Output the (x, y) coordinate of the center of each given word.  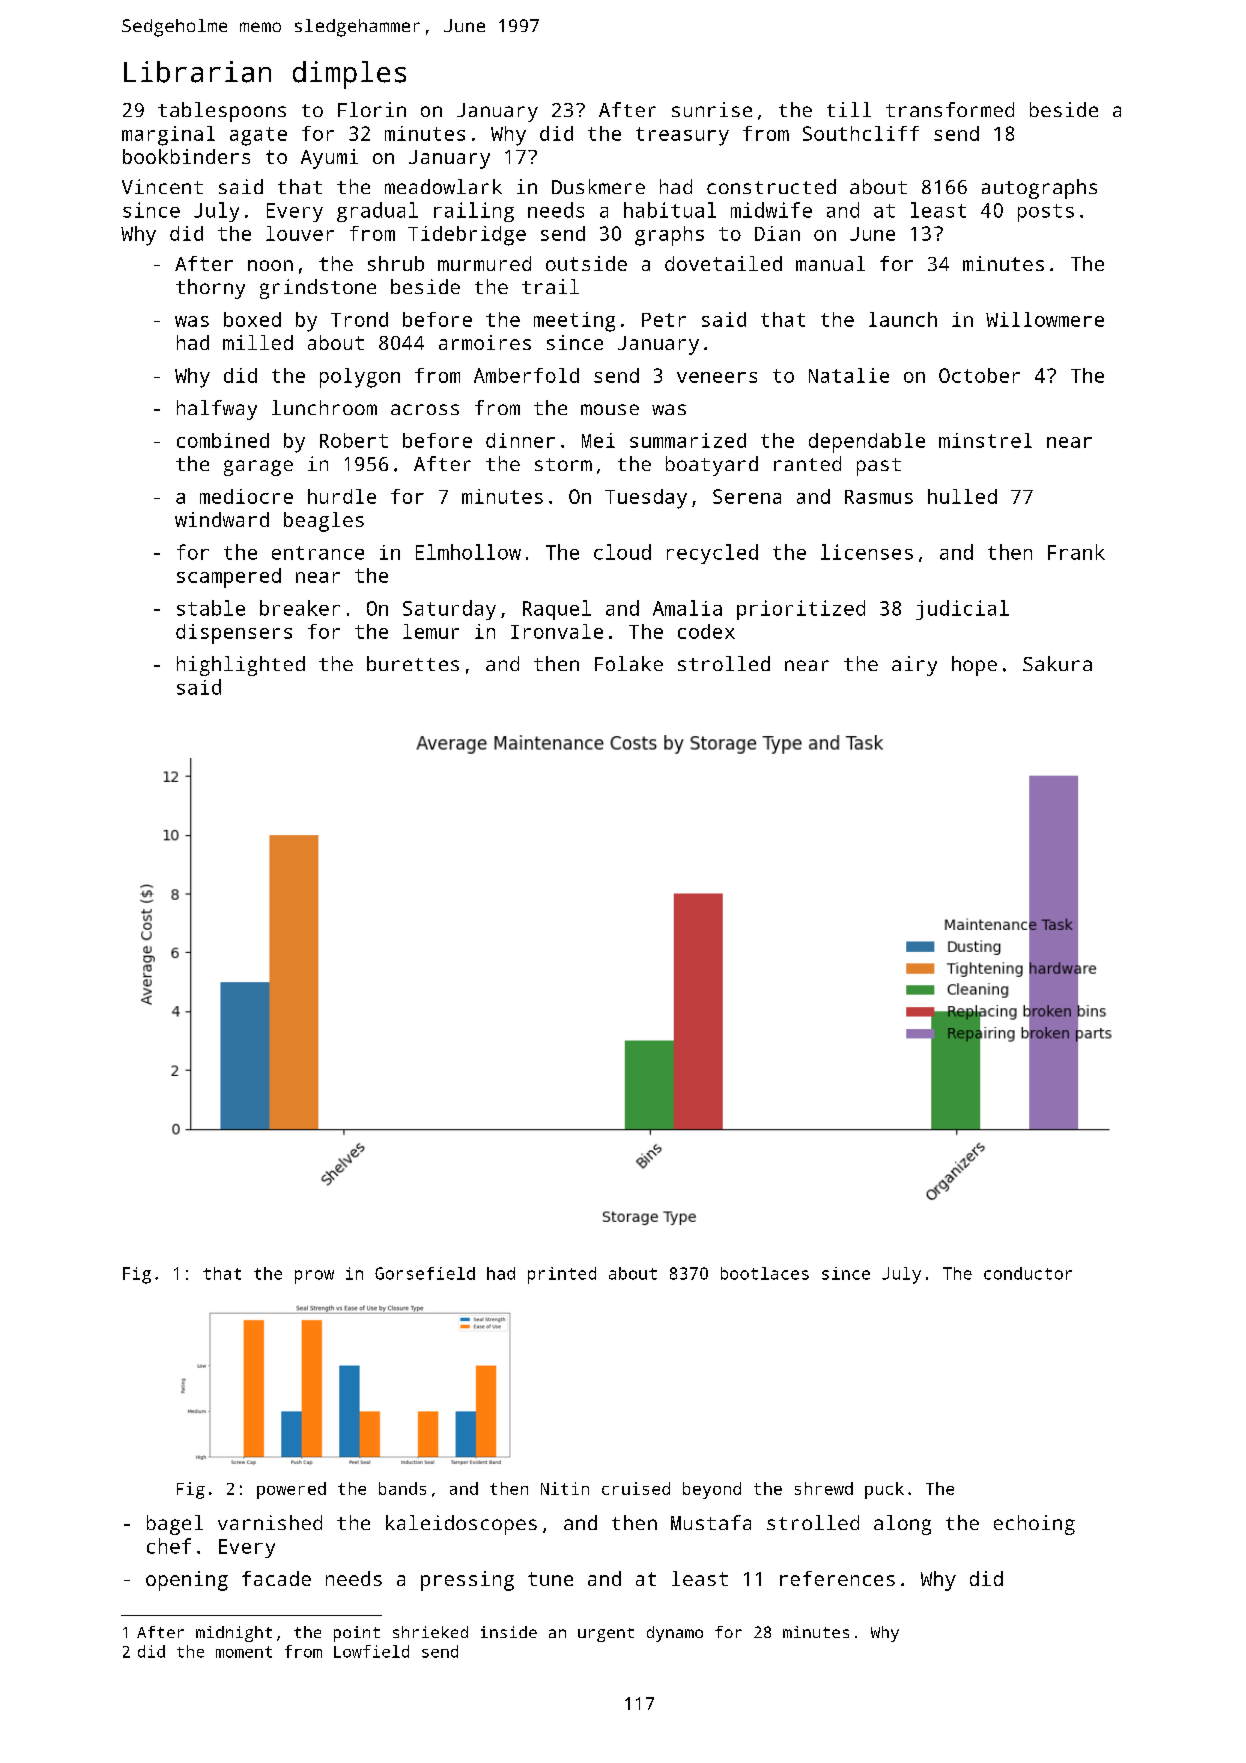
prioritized (801, 610)
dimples (349, 75)
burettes (413, 663)
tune (550, 1579)
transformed (950, 109)
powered (291, 1490)
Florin (372, 109)
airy (914, 666)
